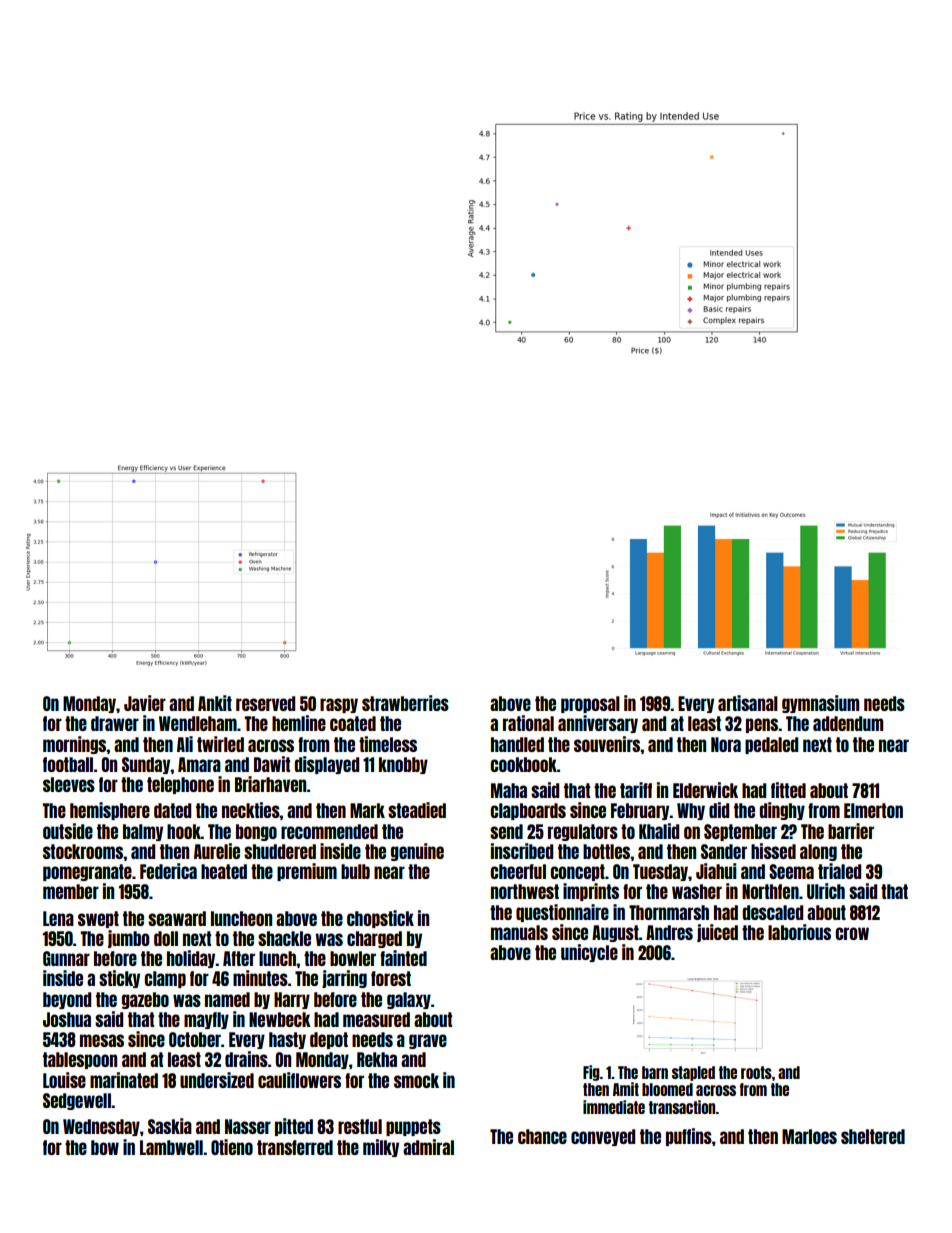 The width and height of the document is (952, 1233). I want to click on Wendleham, so click(198, 723).
